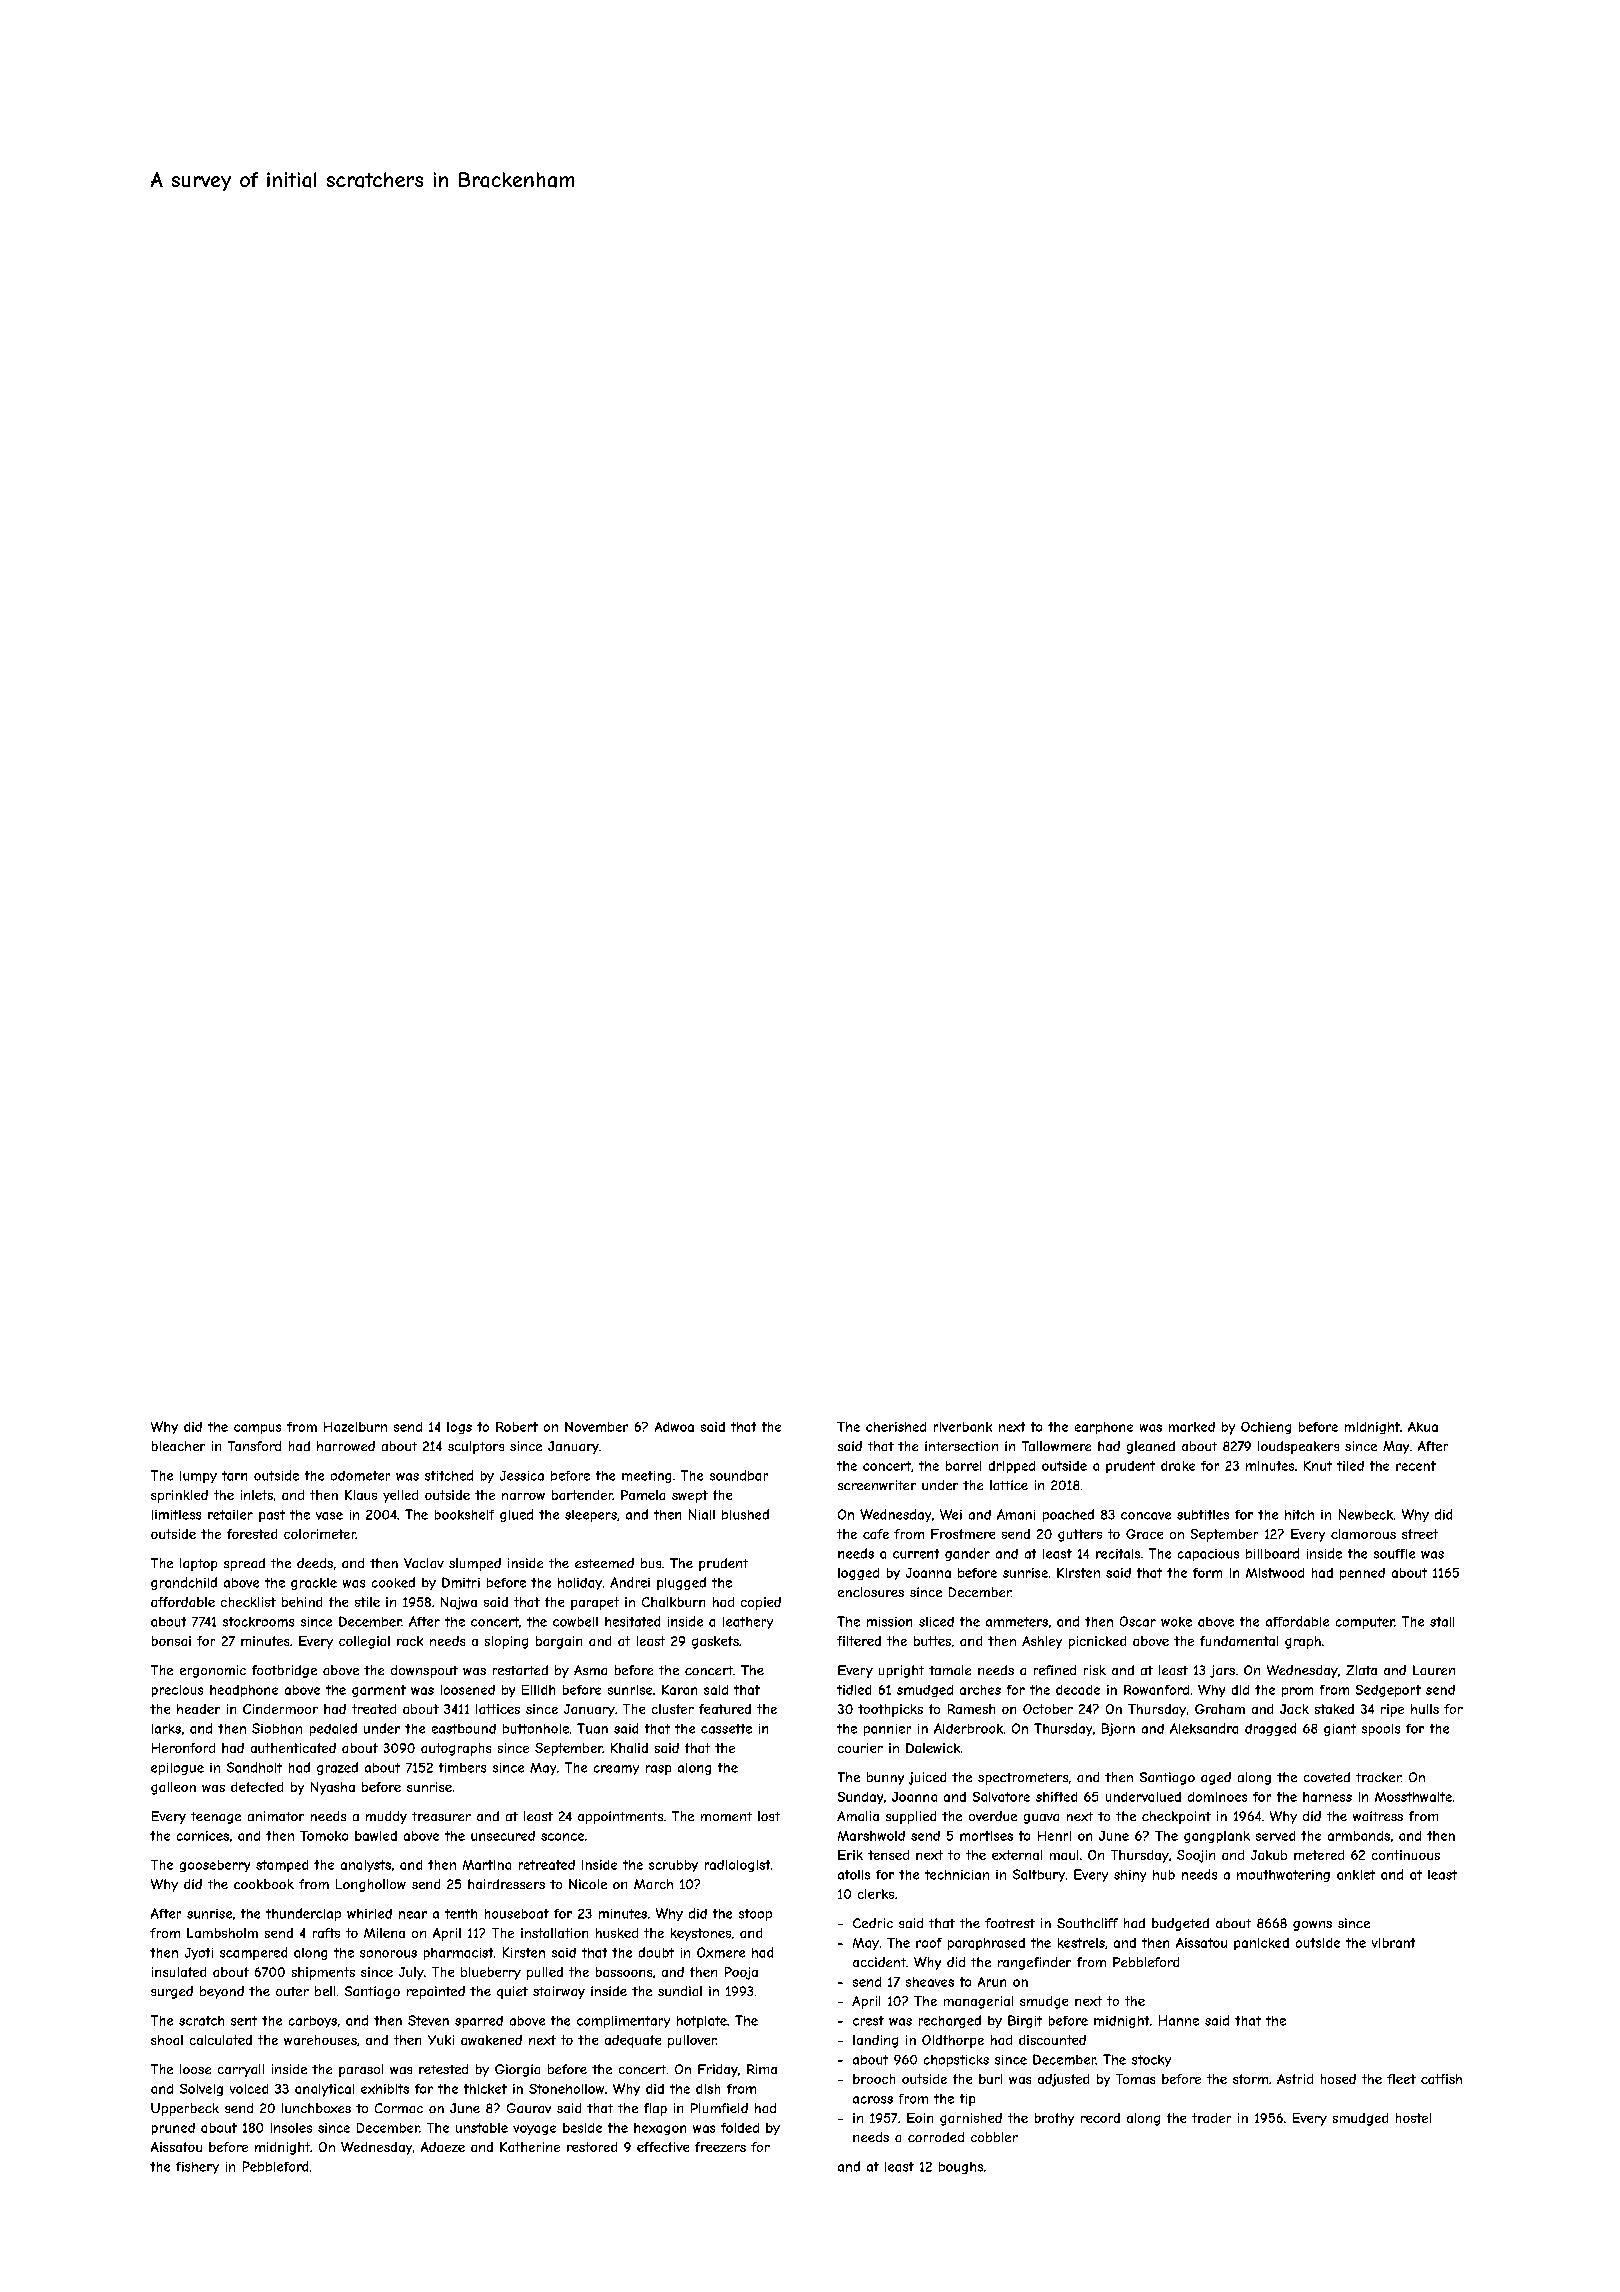 The image size is (1620, 2292). What do you see at coordinates (355, 1427) in the page?
I see `Hazelburn` at bounding box center [355, 1427].
